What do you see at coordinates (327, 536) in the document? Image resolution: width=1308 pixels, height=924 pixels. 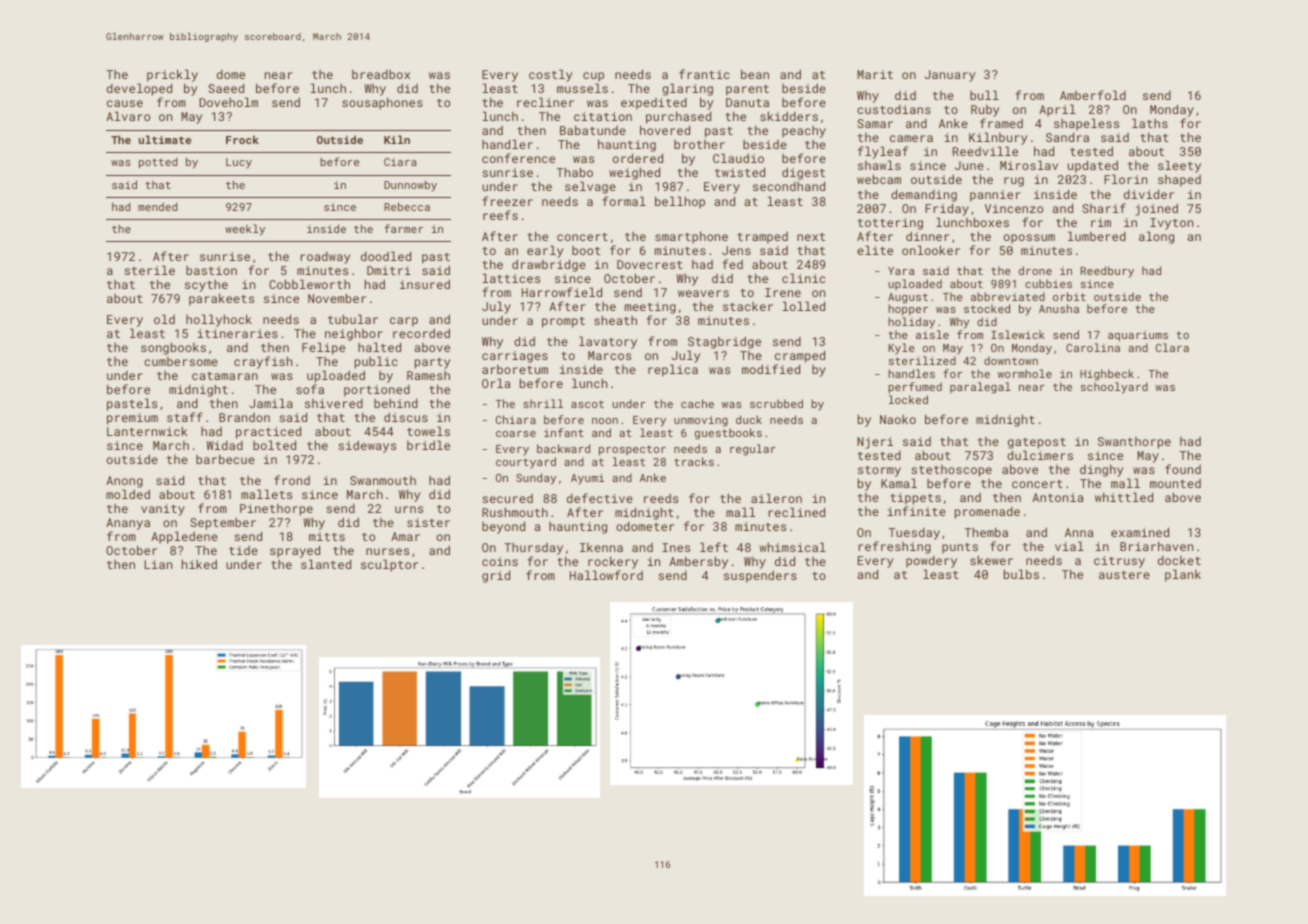 I see `mitts` at bounding box center [327, 536].
